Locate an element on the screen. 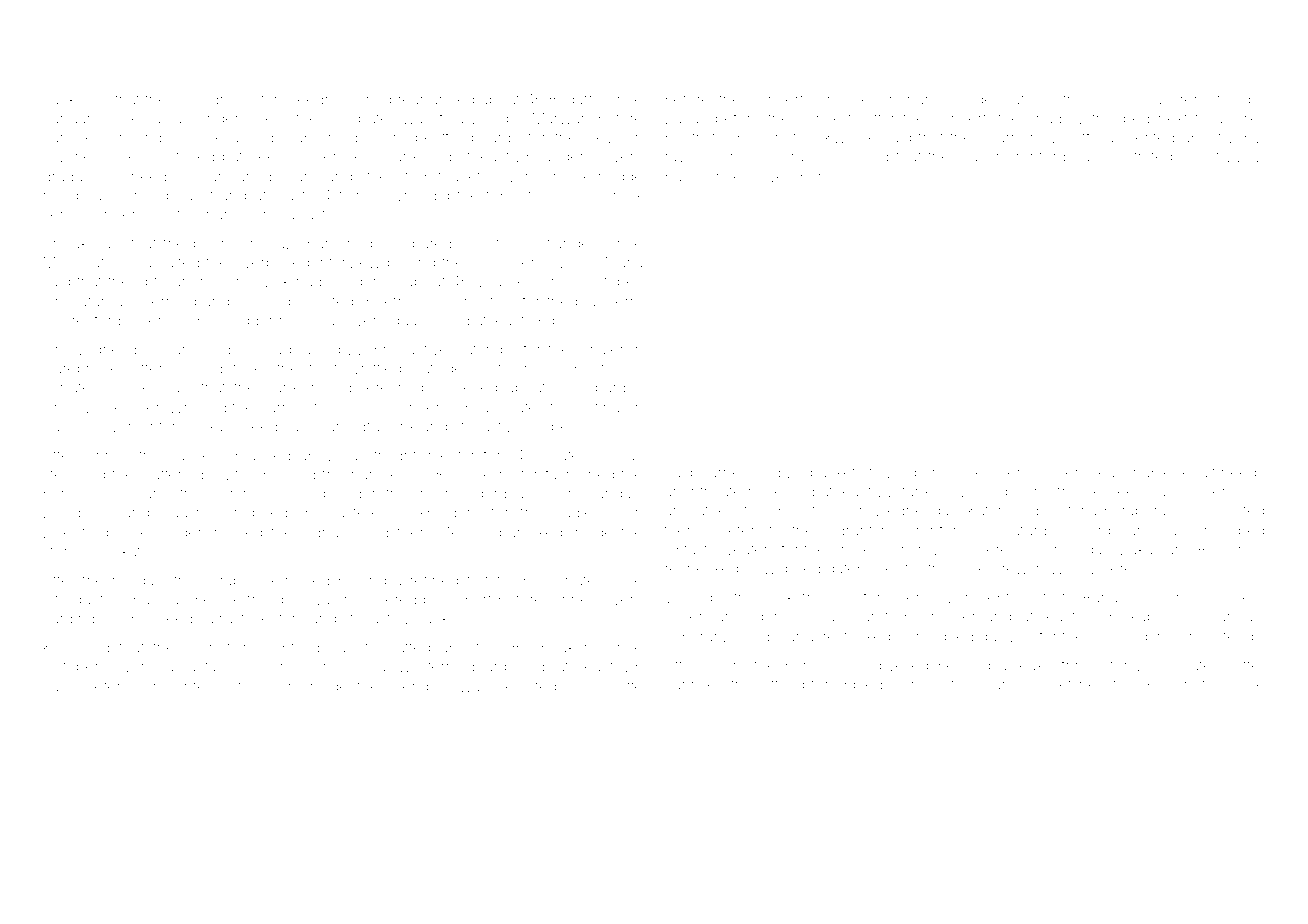  Harebrook is located at coordinates (80, 368).
